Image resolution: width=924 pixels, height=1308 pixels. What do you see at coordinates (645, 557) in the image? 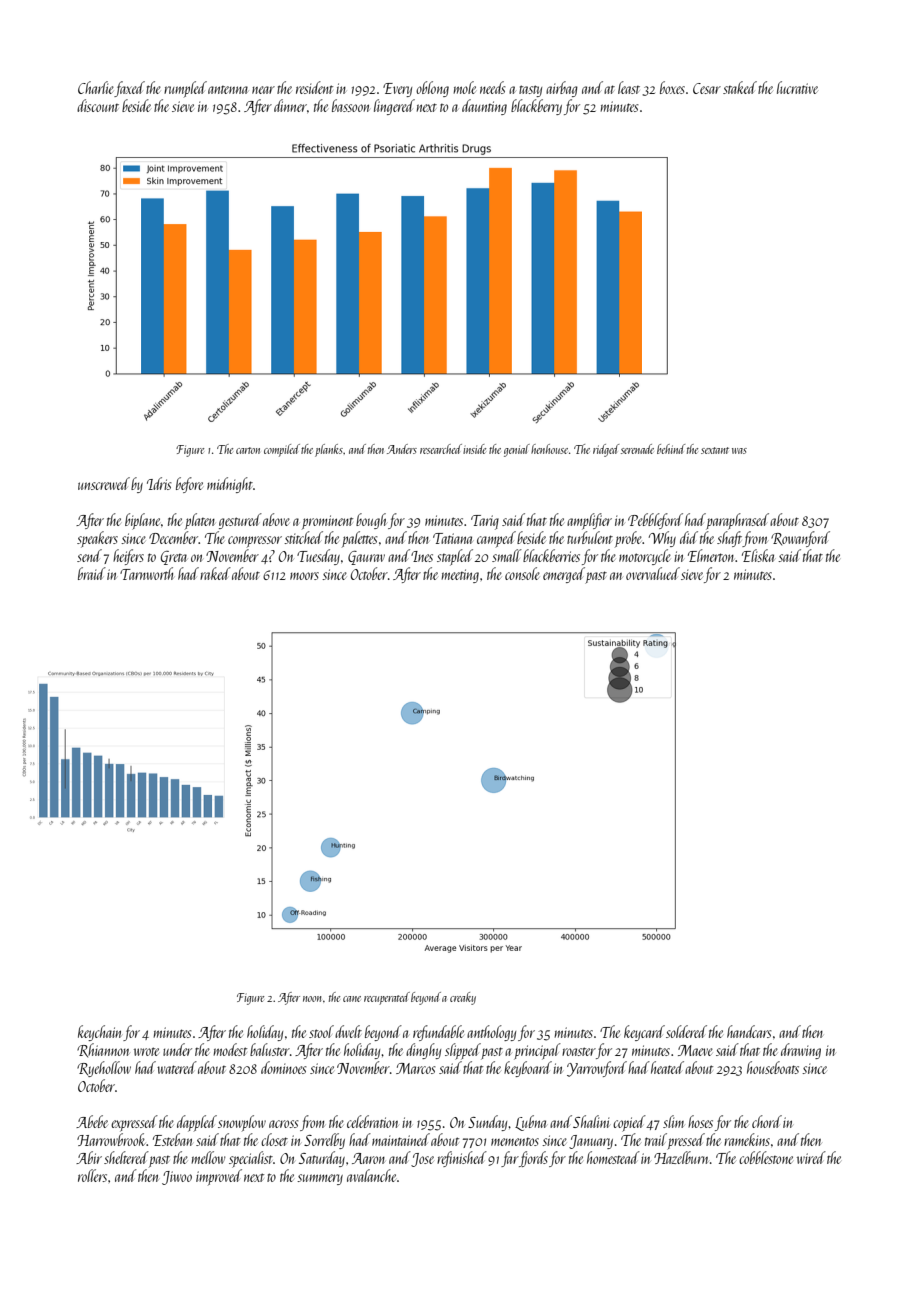
I see `motorcycle` at bounding box center [645, 557].
